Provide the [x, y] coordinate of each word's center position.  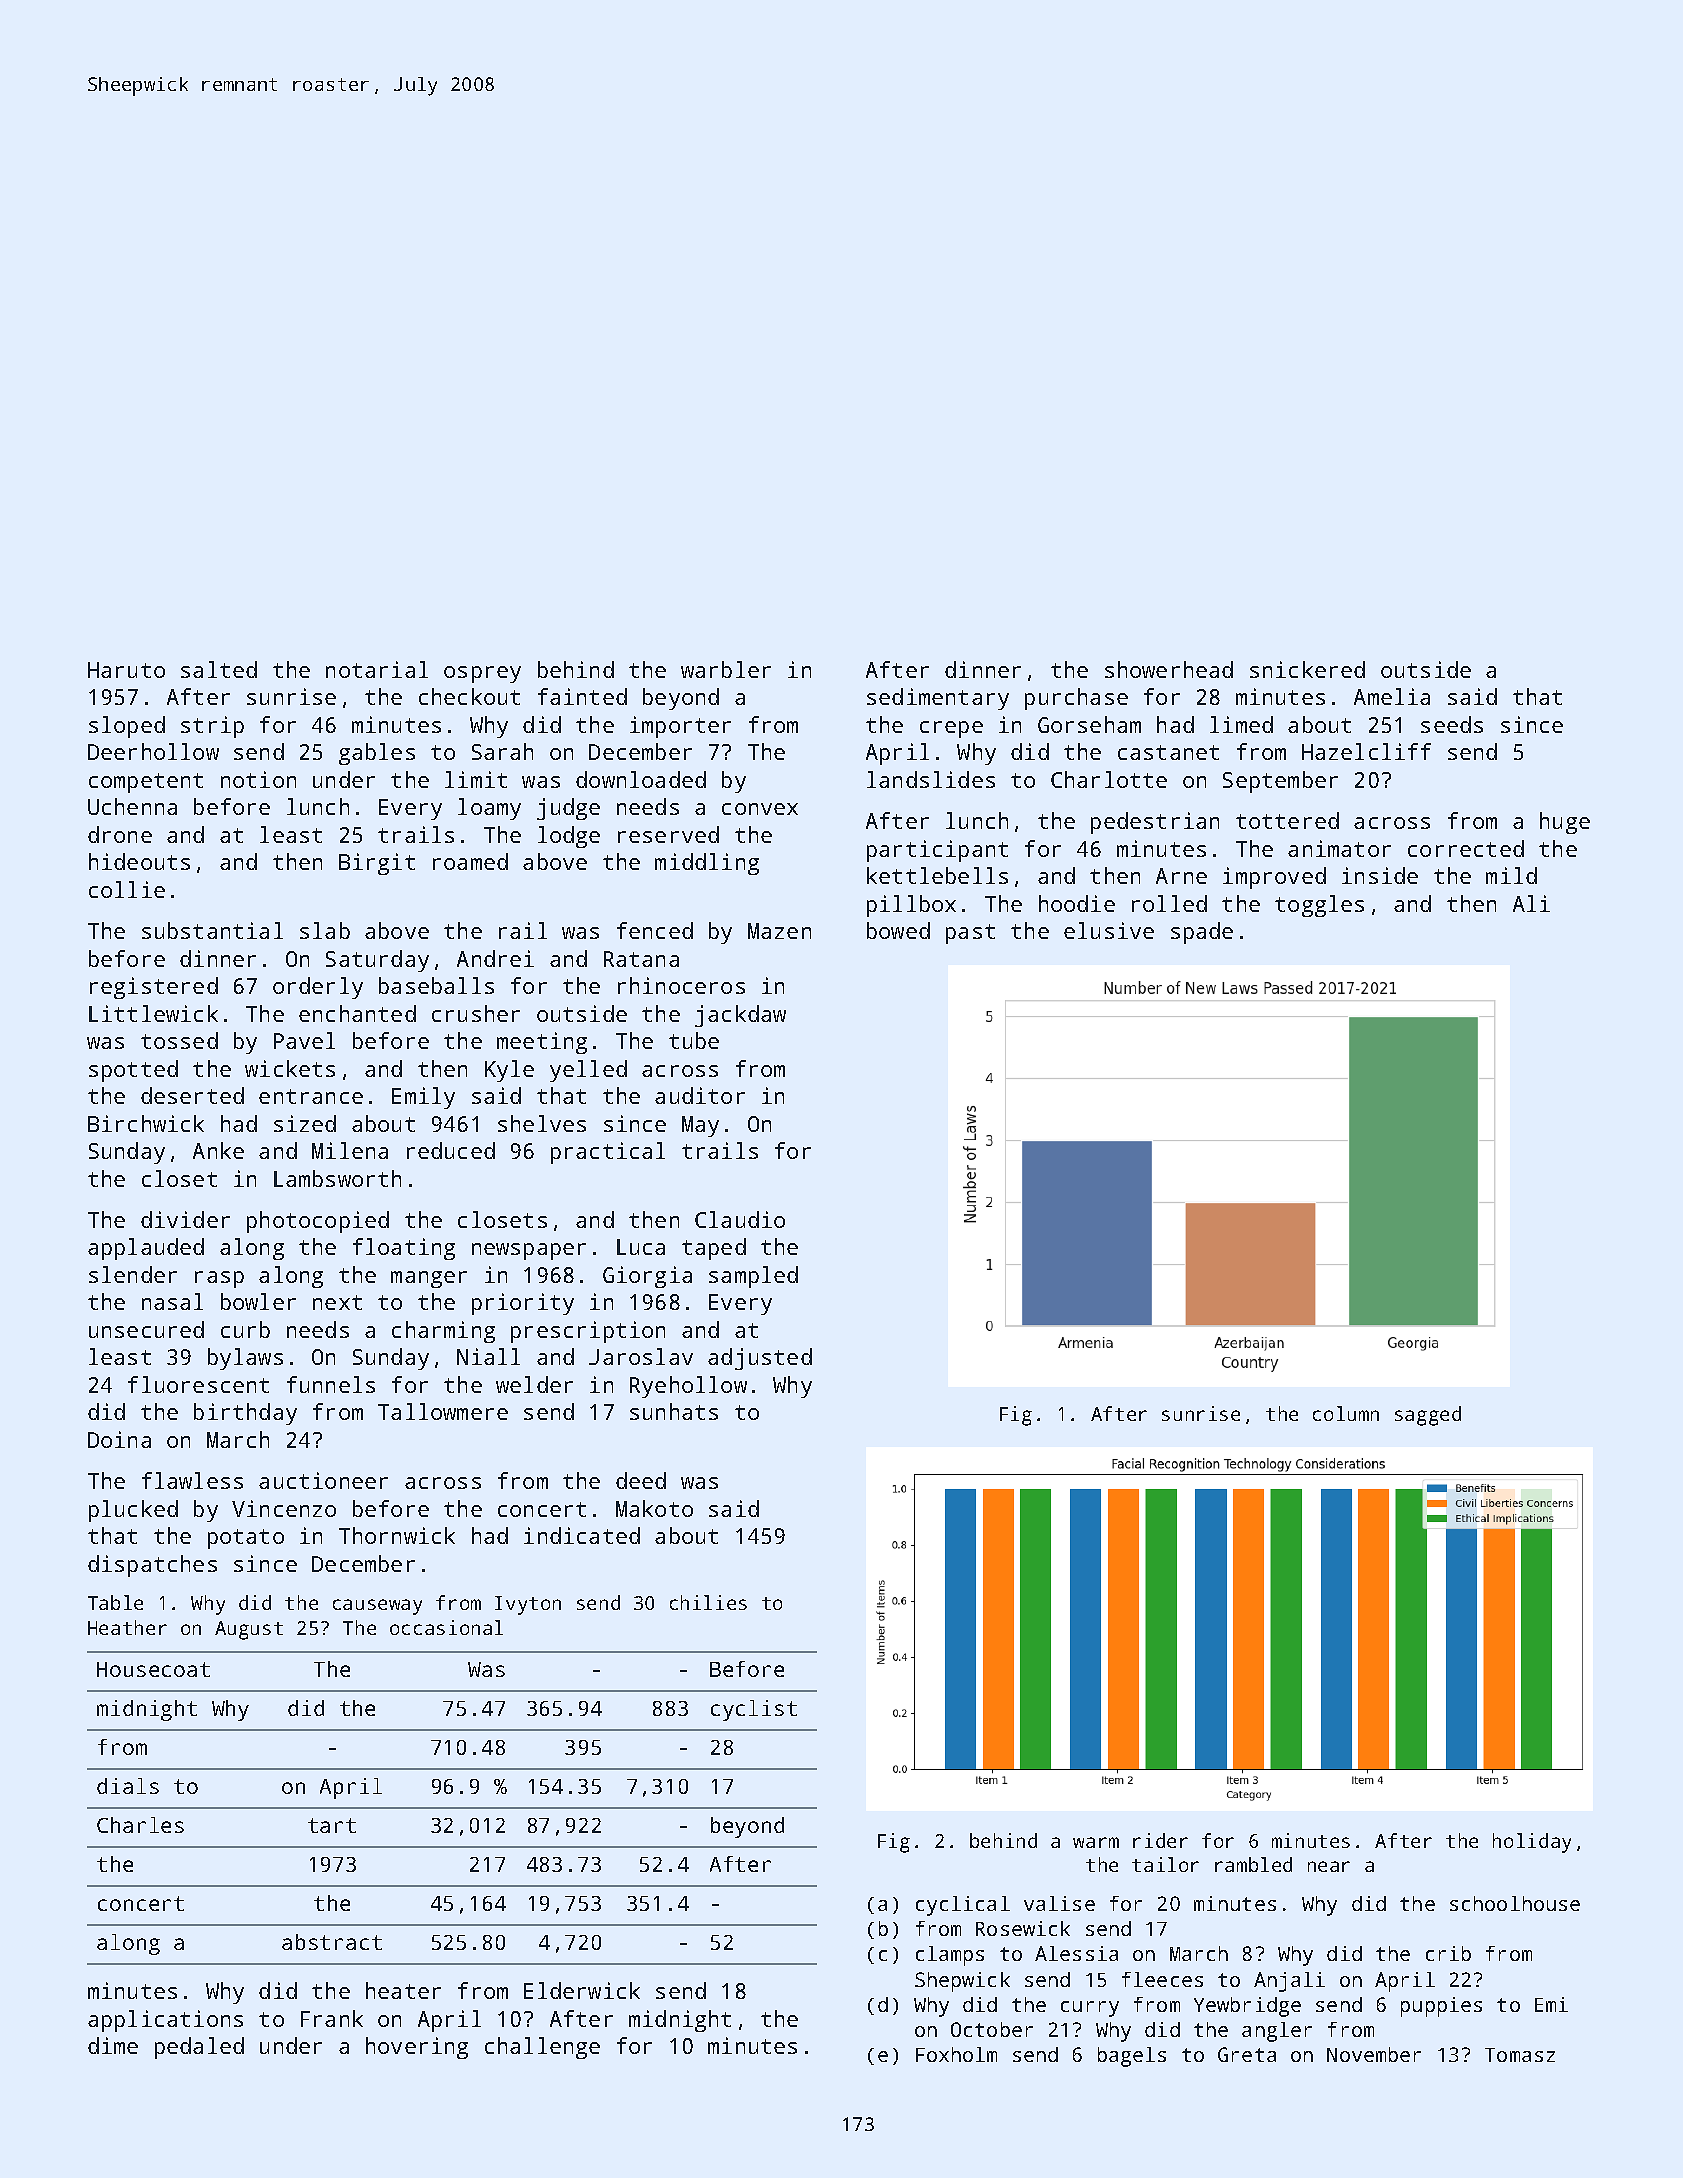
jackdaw [740, 1016]
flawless [192, 1480]
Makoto [654, 1508]
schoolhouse [1515, 1903]
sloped [127, 727]
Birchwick [146, 1123]
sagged [1428, 1416]
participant [937, 851]
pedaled [199, 2048]
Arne [1181, 876]
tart [332, 1825]
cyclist [754, 1710]
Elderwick [582, 1990]
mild [1511, 875]
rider [1160, 1840]
